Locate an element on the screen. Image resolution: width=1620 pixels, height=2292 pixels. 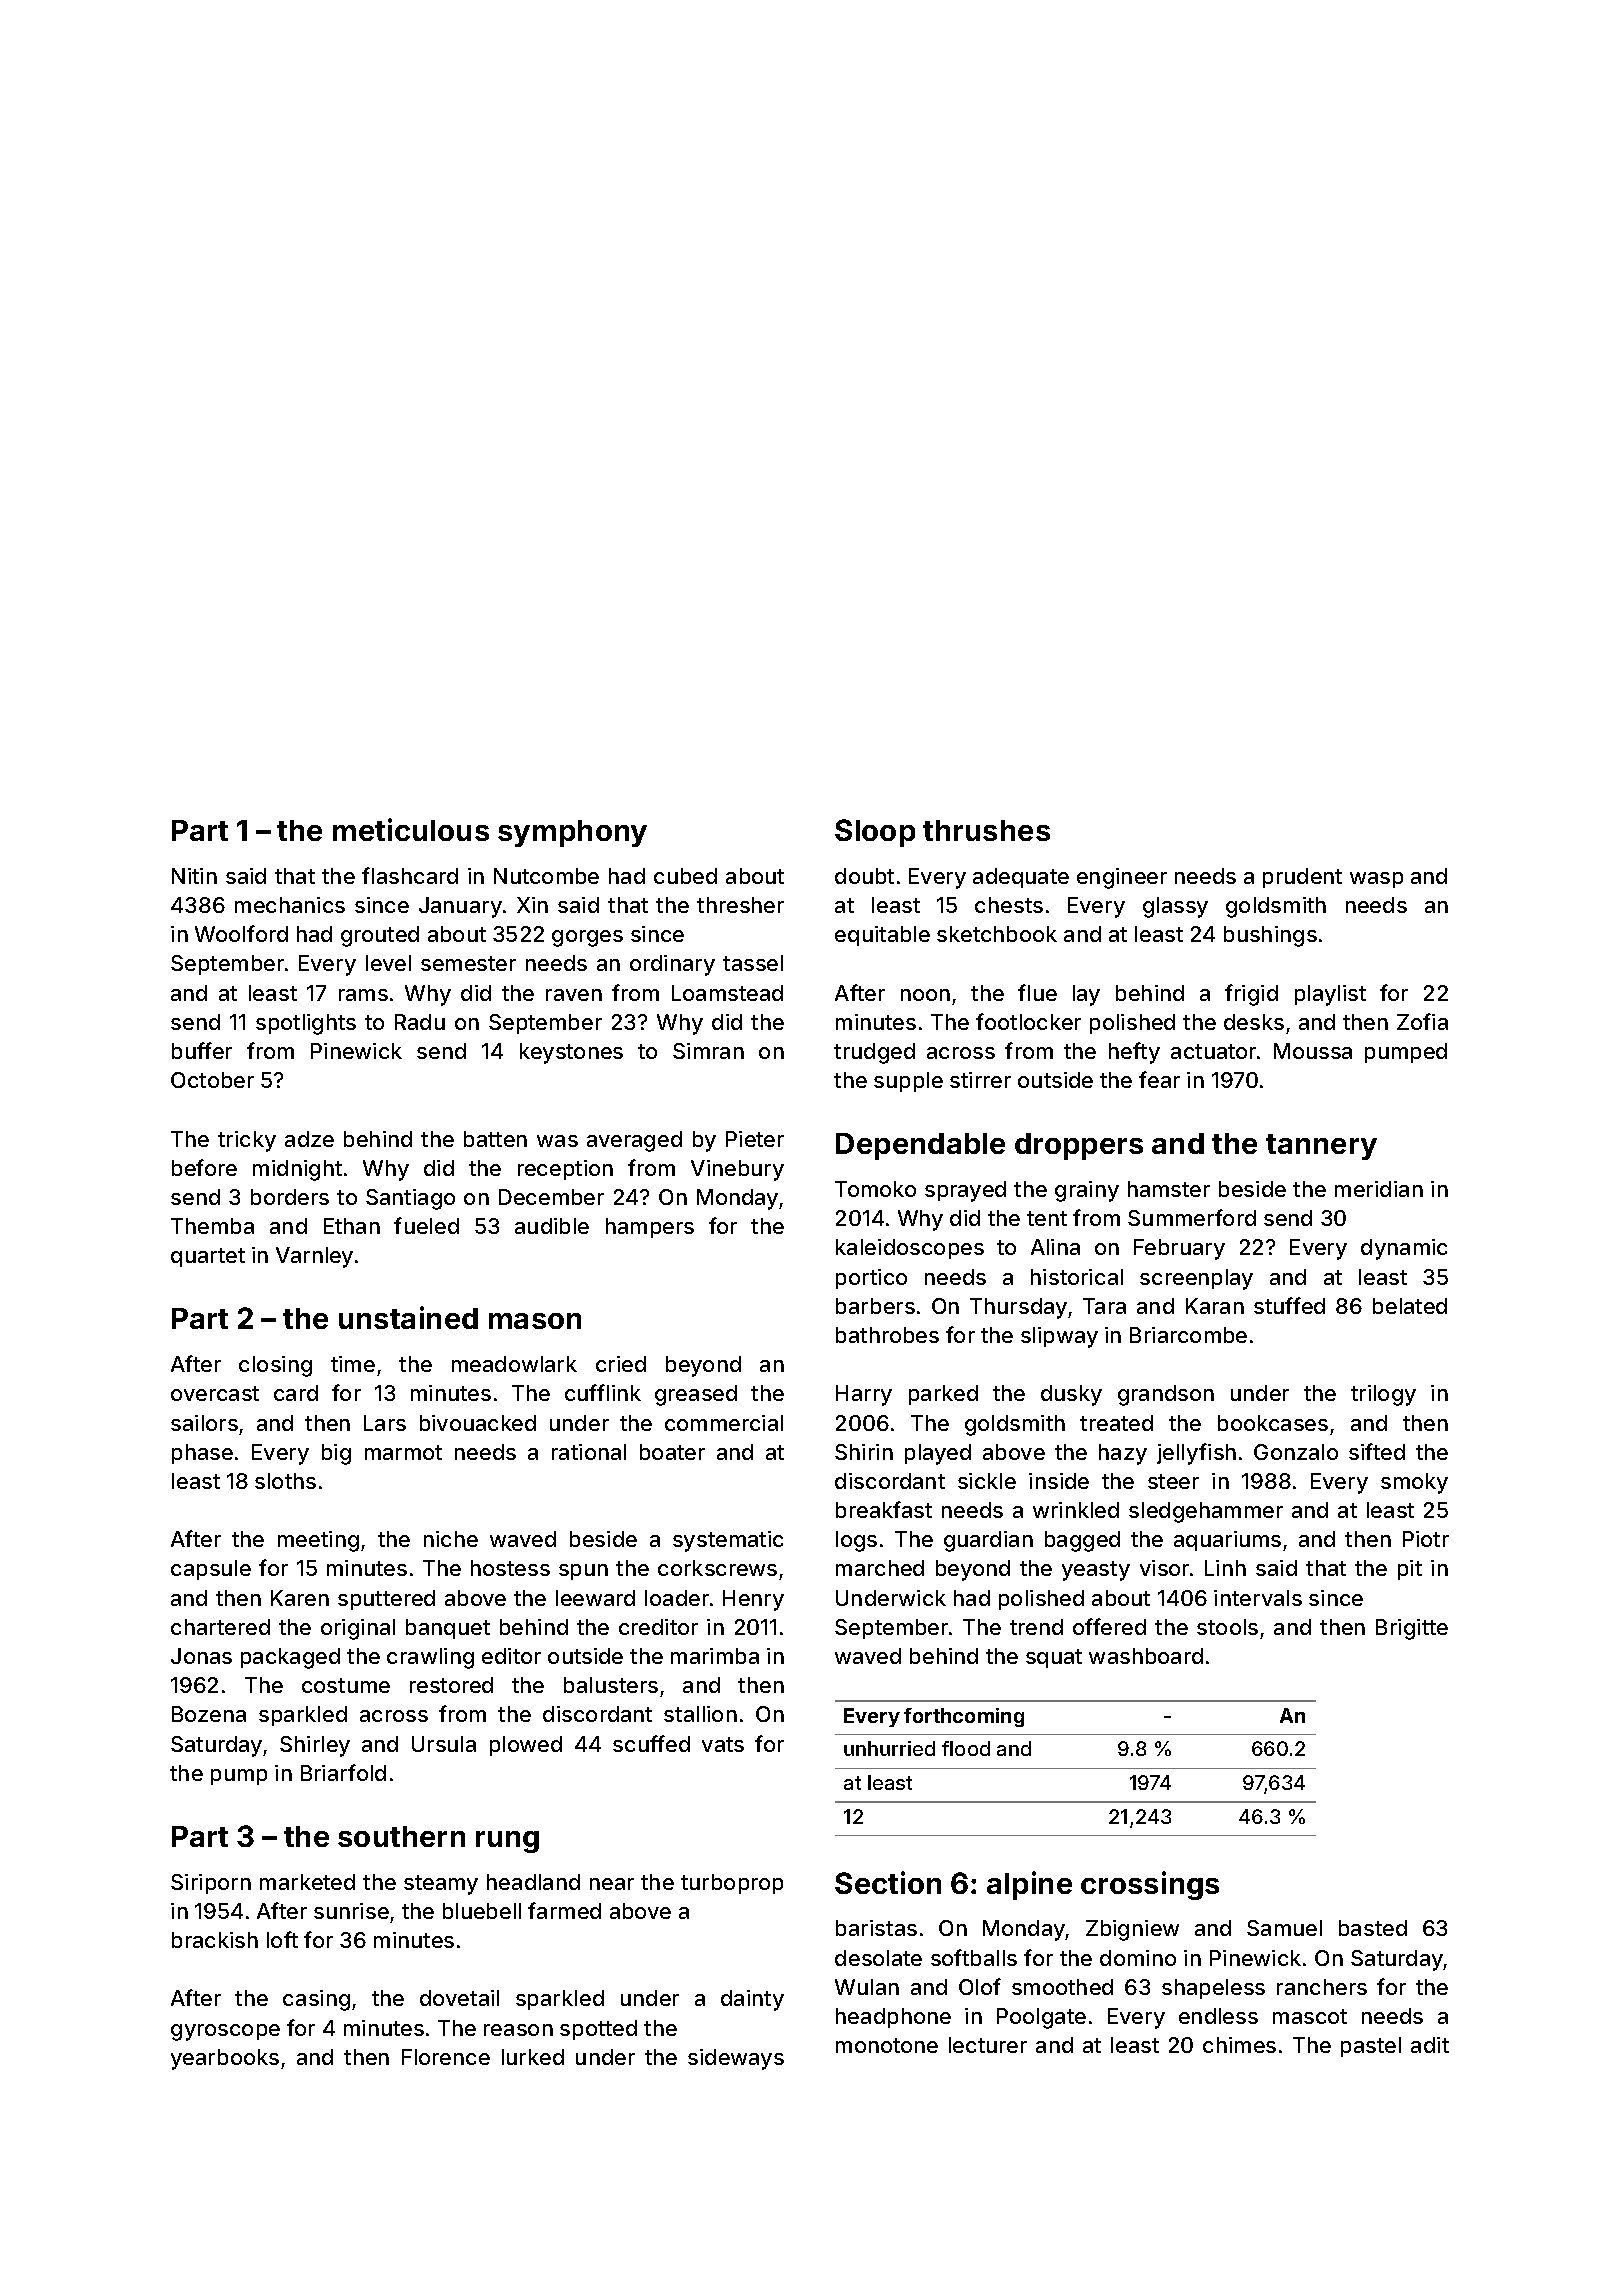
quartet is located at coordinates (208, 1257).
